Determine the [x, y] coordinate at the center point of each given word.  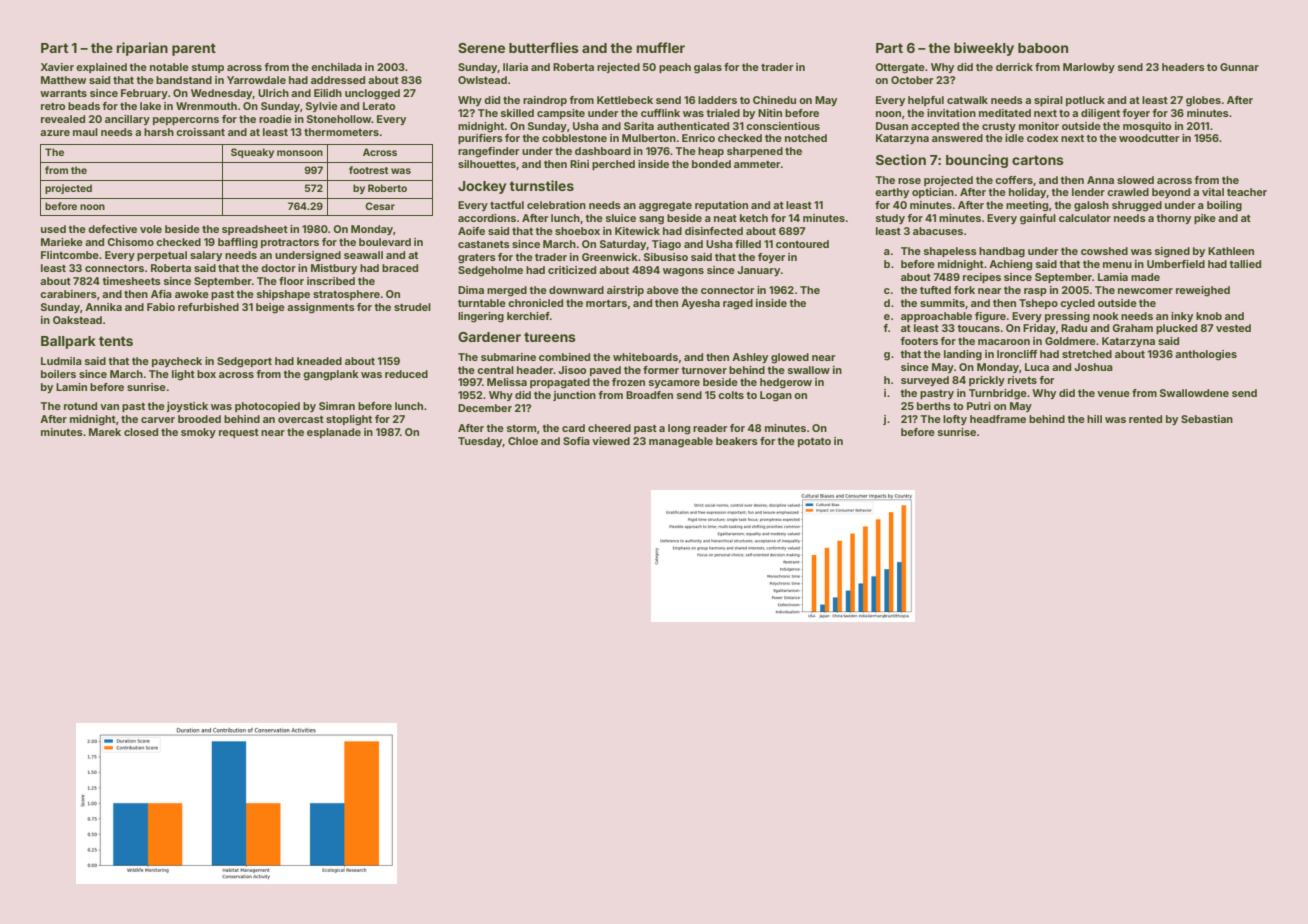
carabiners [68, 294]
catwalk [967, 100]
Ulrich [273, 93]
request [239, 433]
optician [933, 193]
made [1145, 277]
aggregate [665, 207]
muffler [661, 47]
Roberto [387, 188]
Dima [471, 290]
